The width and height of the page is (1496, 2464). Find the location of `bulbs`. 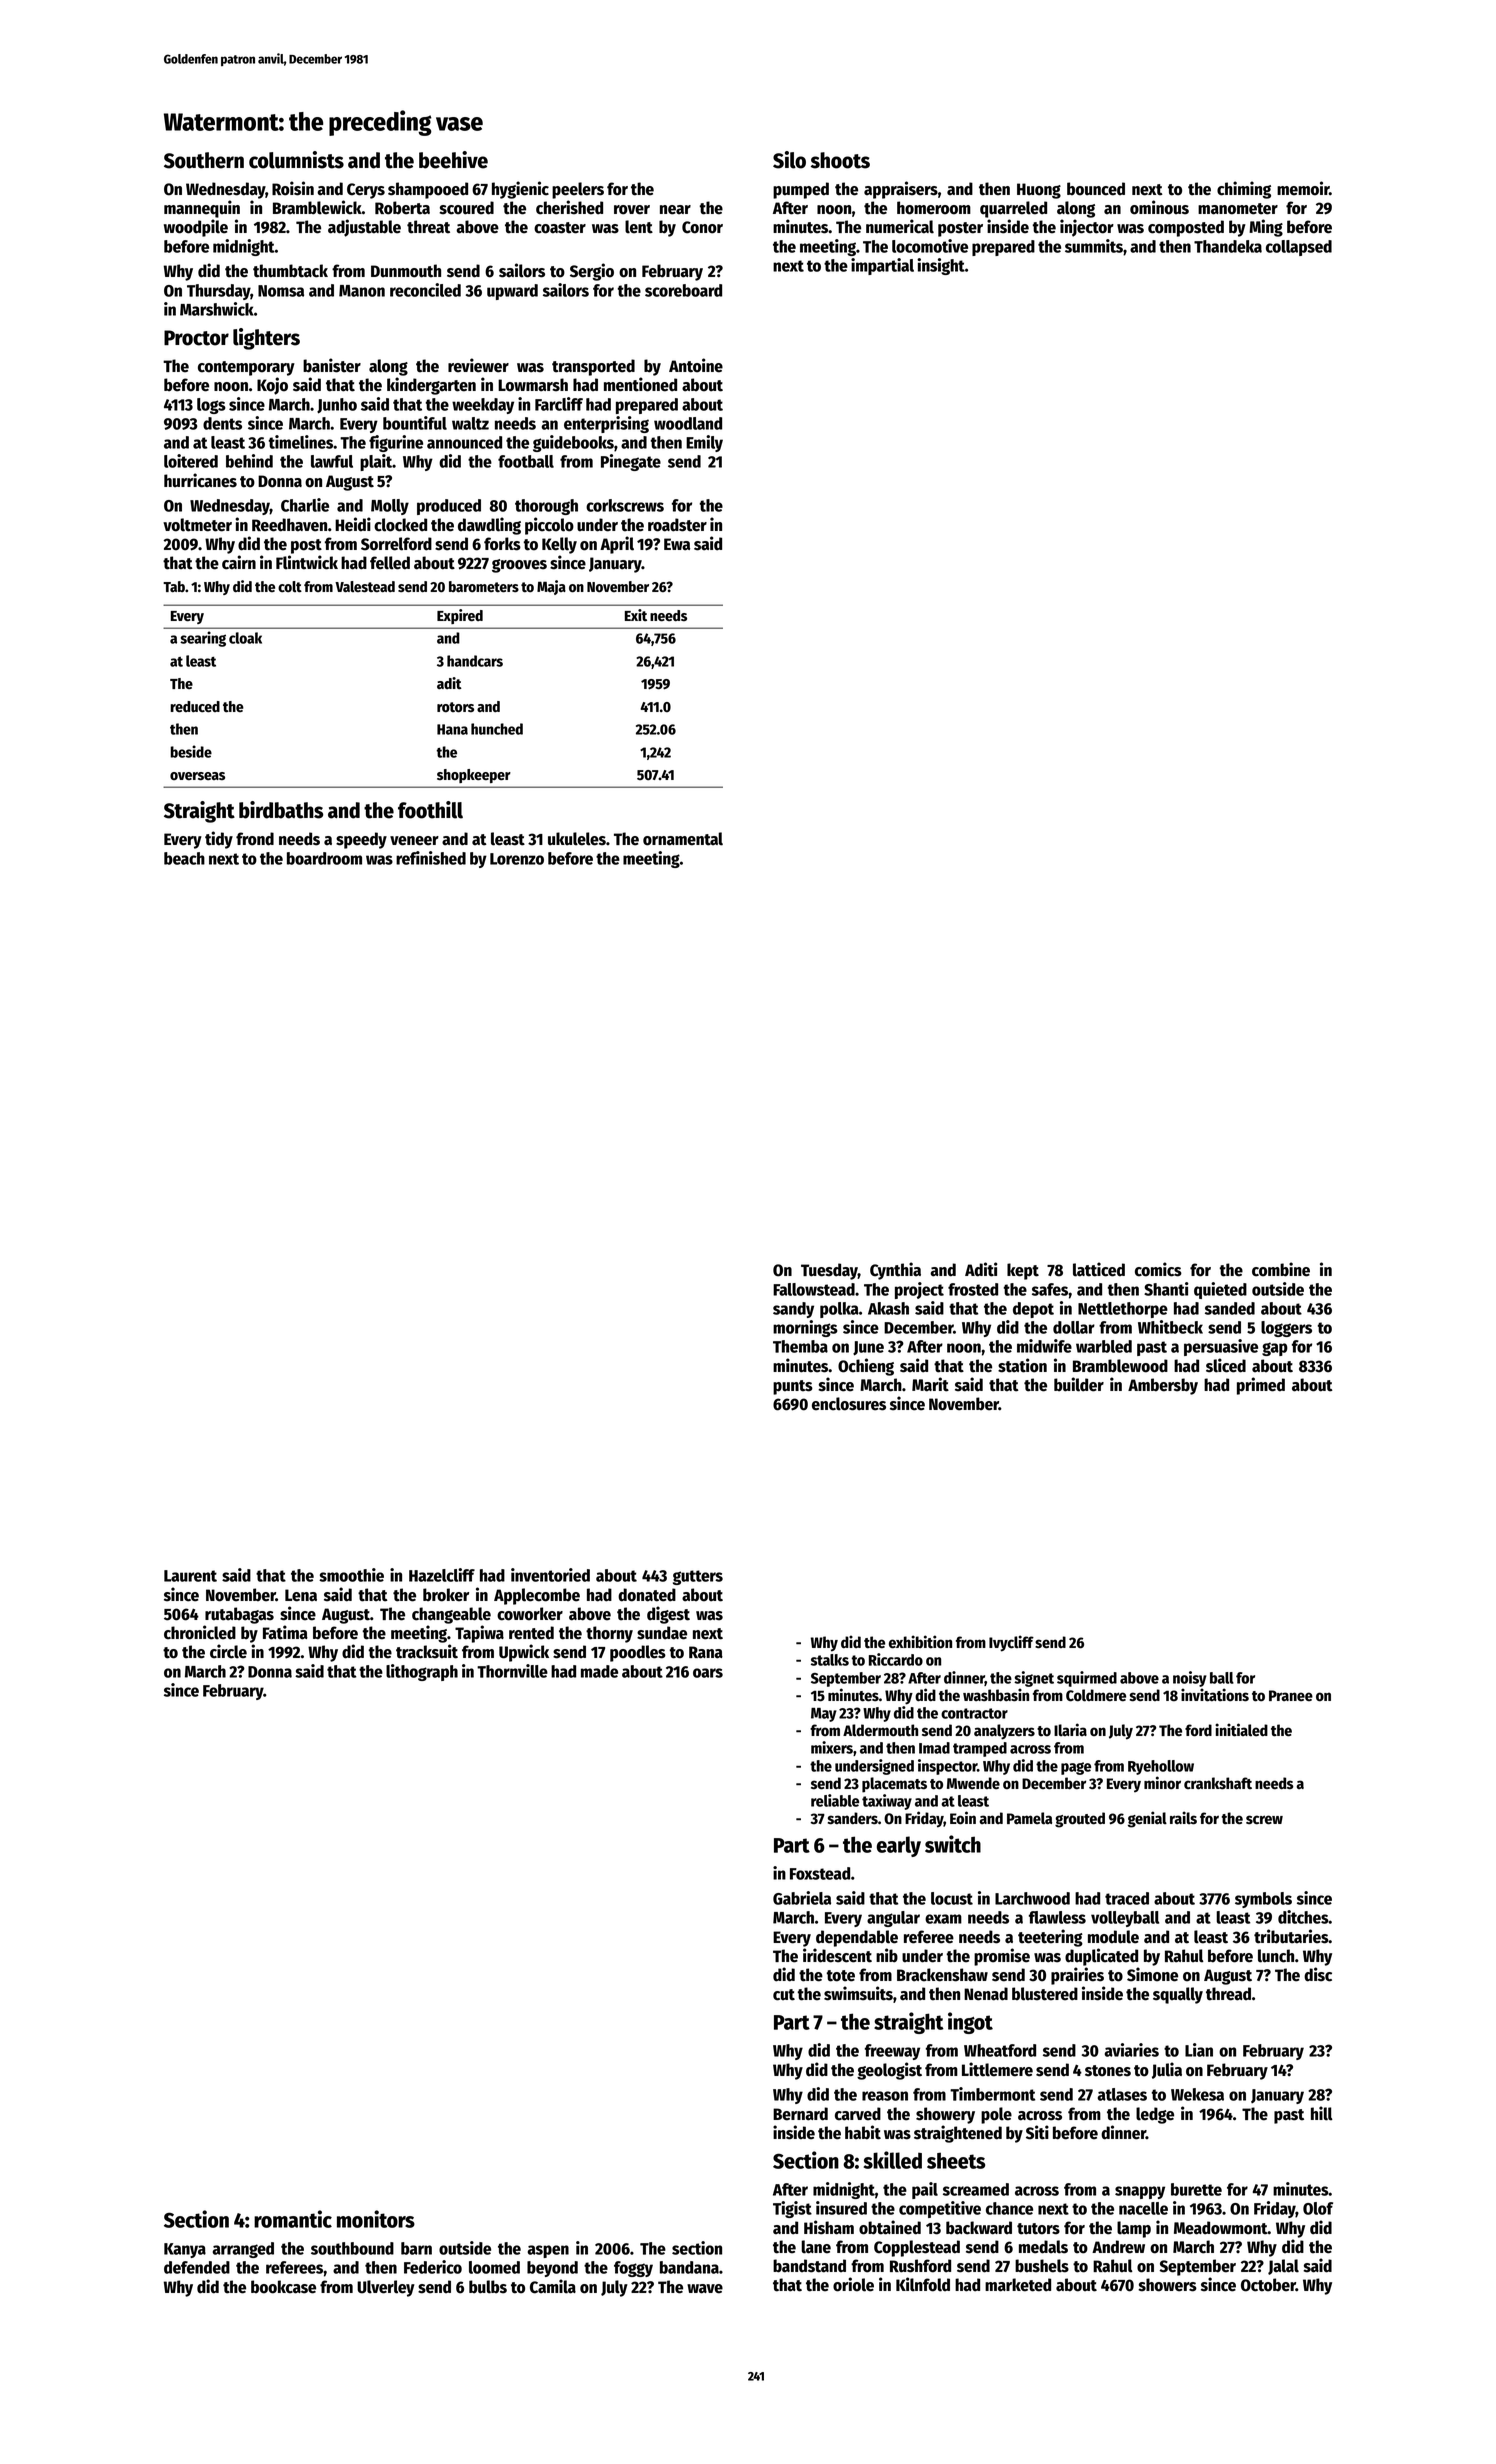

bulbs is located at coordinates (488, 2287).
